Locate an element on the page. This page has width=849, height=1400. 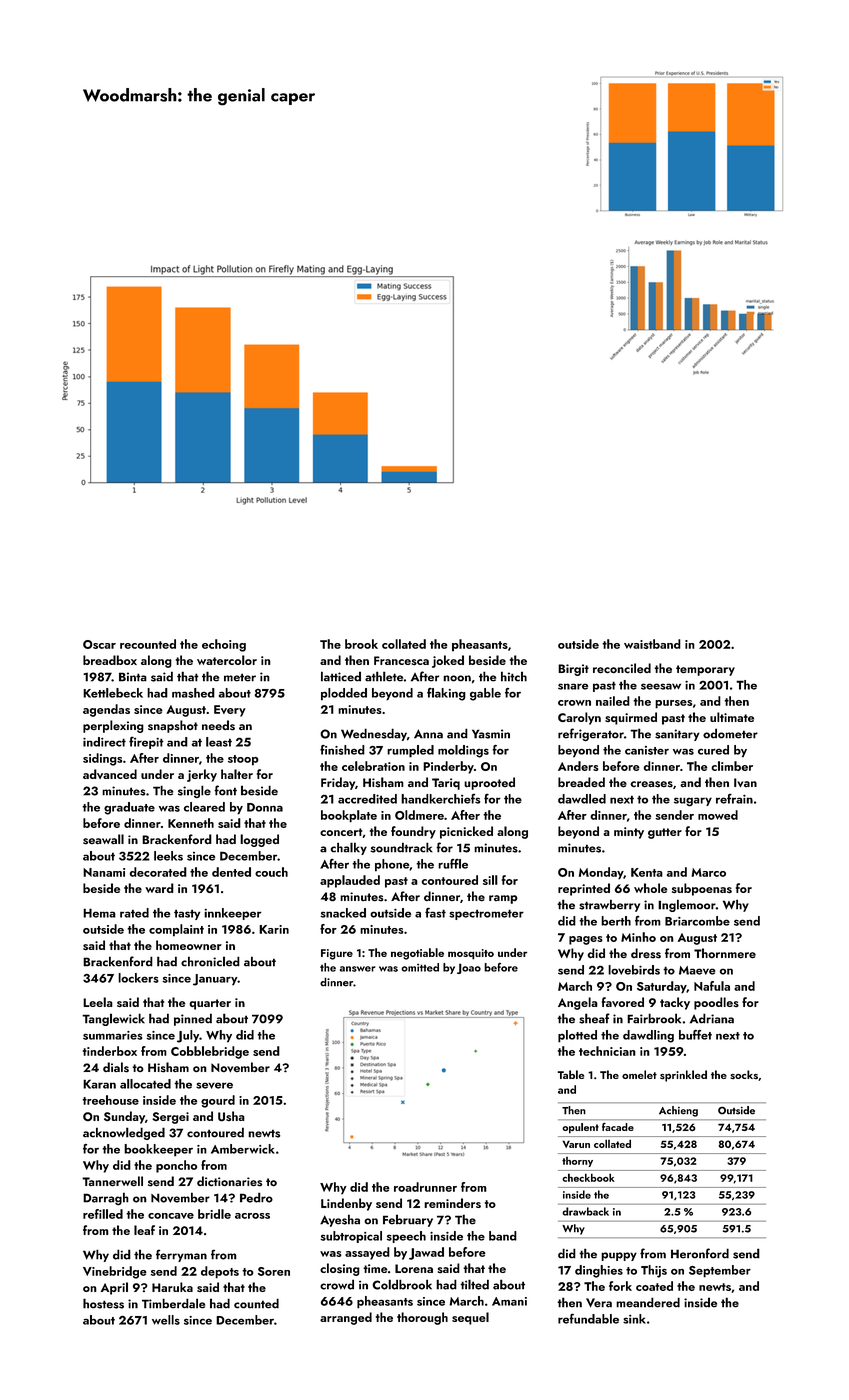
Karin is located at coordinates (274, 929).
